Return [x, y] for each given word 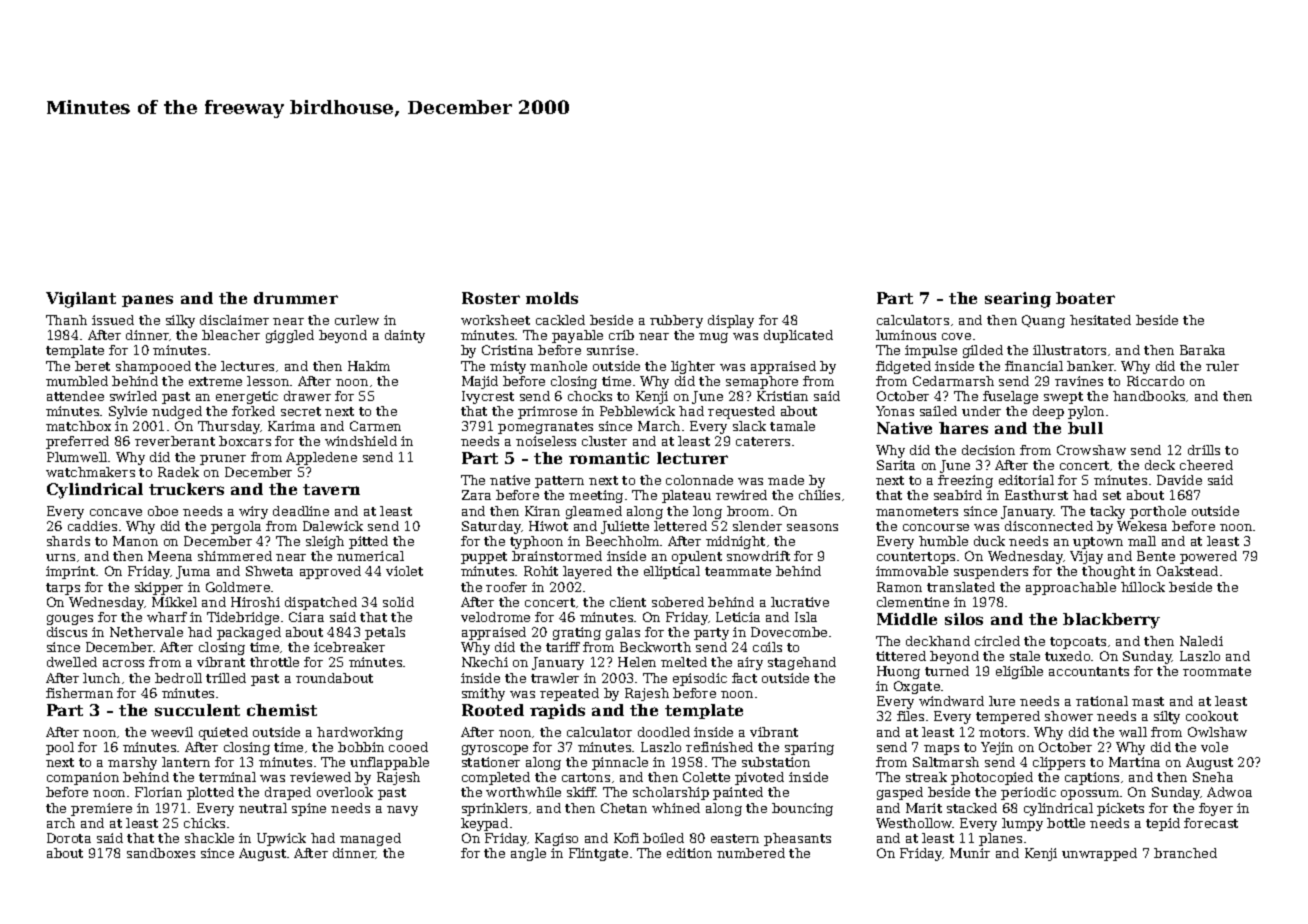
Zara [476, 495]
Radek [178, 472]
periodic [1028, 793]
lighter [693, 367]
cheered [1206, 465]
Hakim [369, 366]
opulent [697, 557]
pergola [236, 527]
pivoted [759, 778]
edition [689, 853]
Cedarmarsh [953, 381]
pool [60, 748]
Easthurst [1036, 495]
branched [1185, 853]
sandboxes [161, 853]
